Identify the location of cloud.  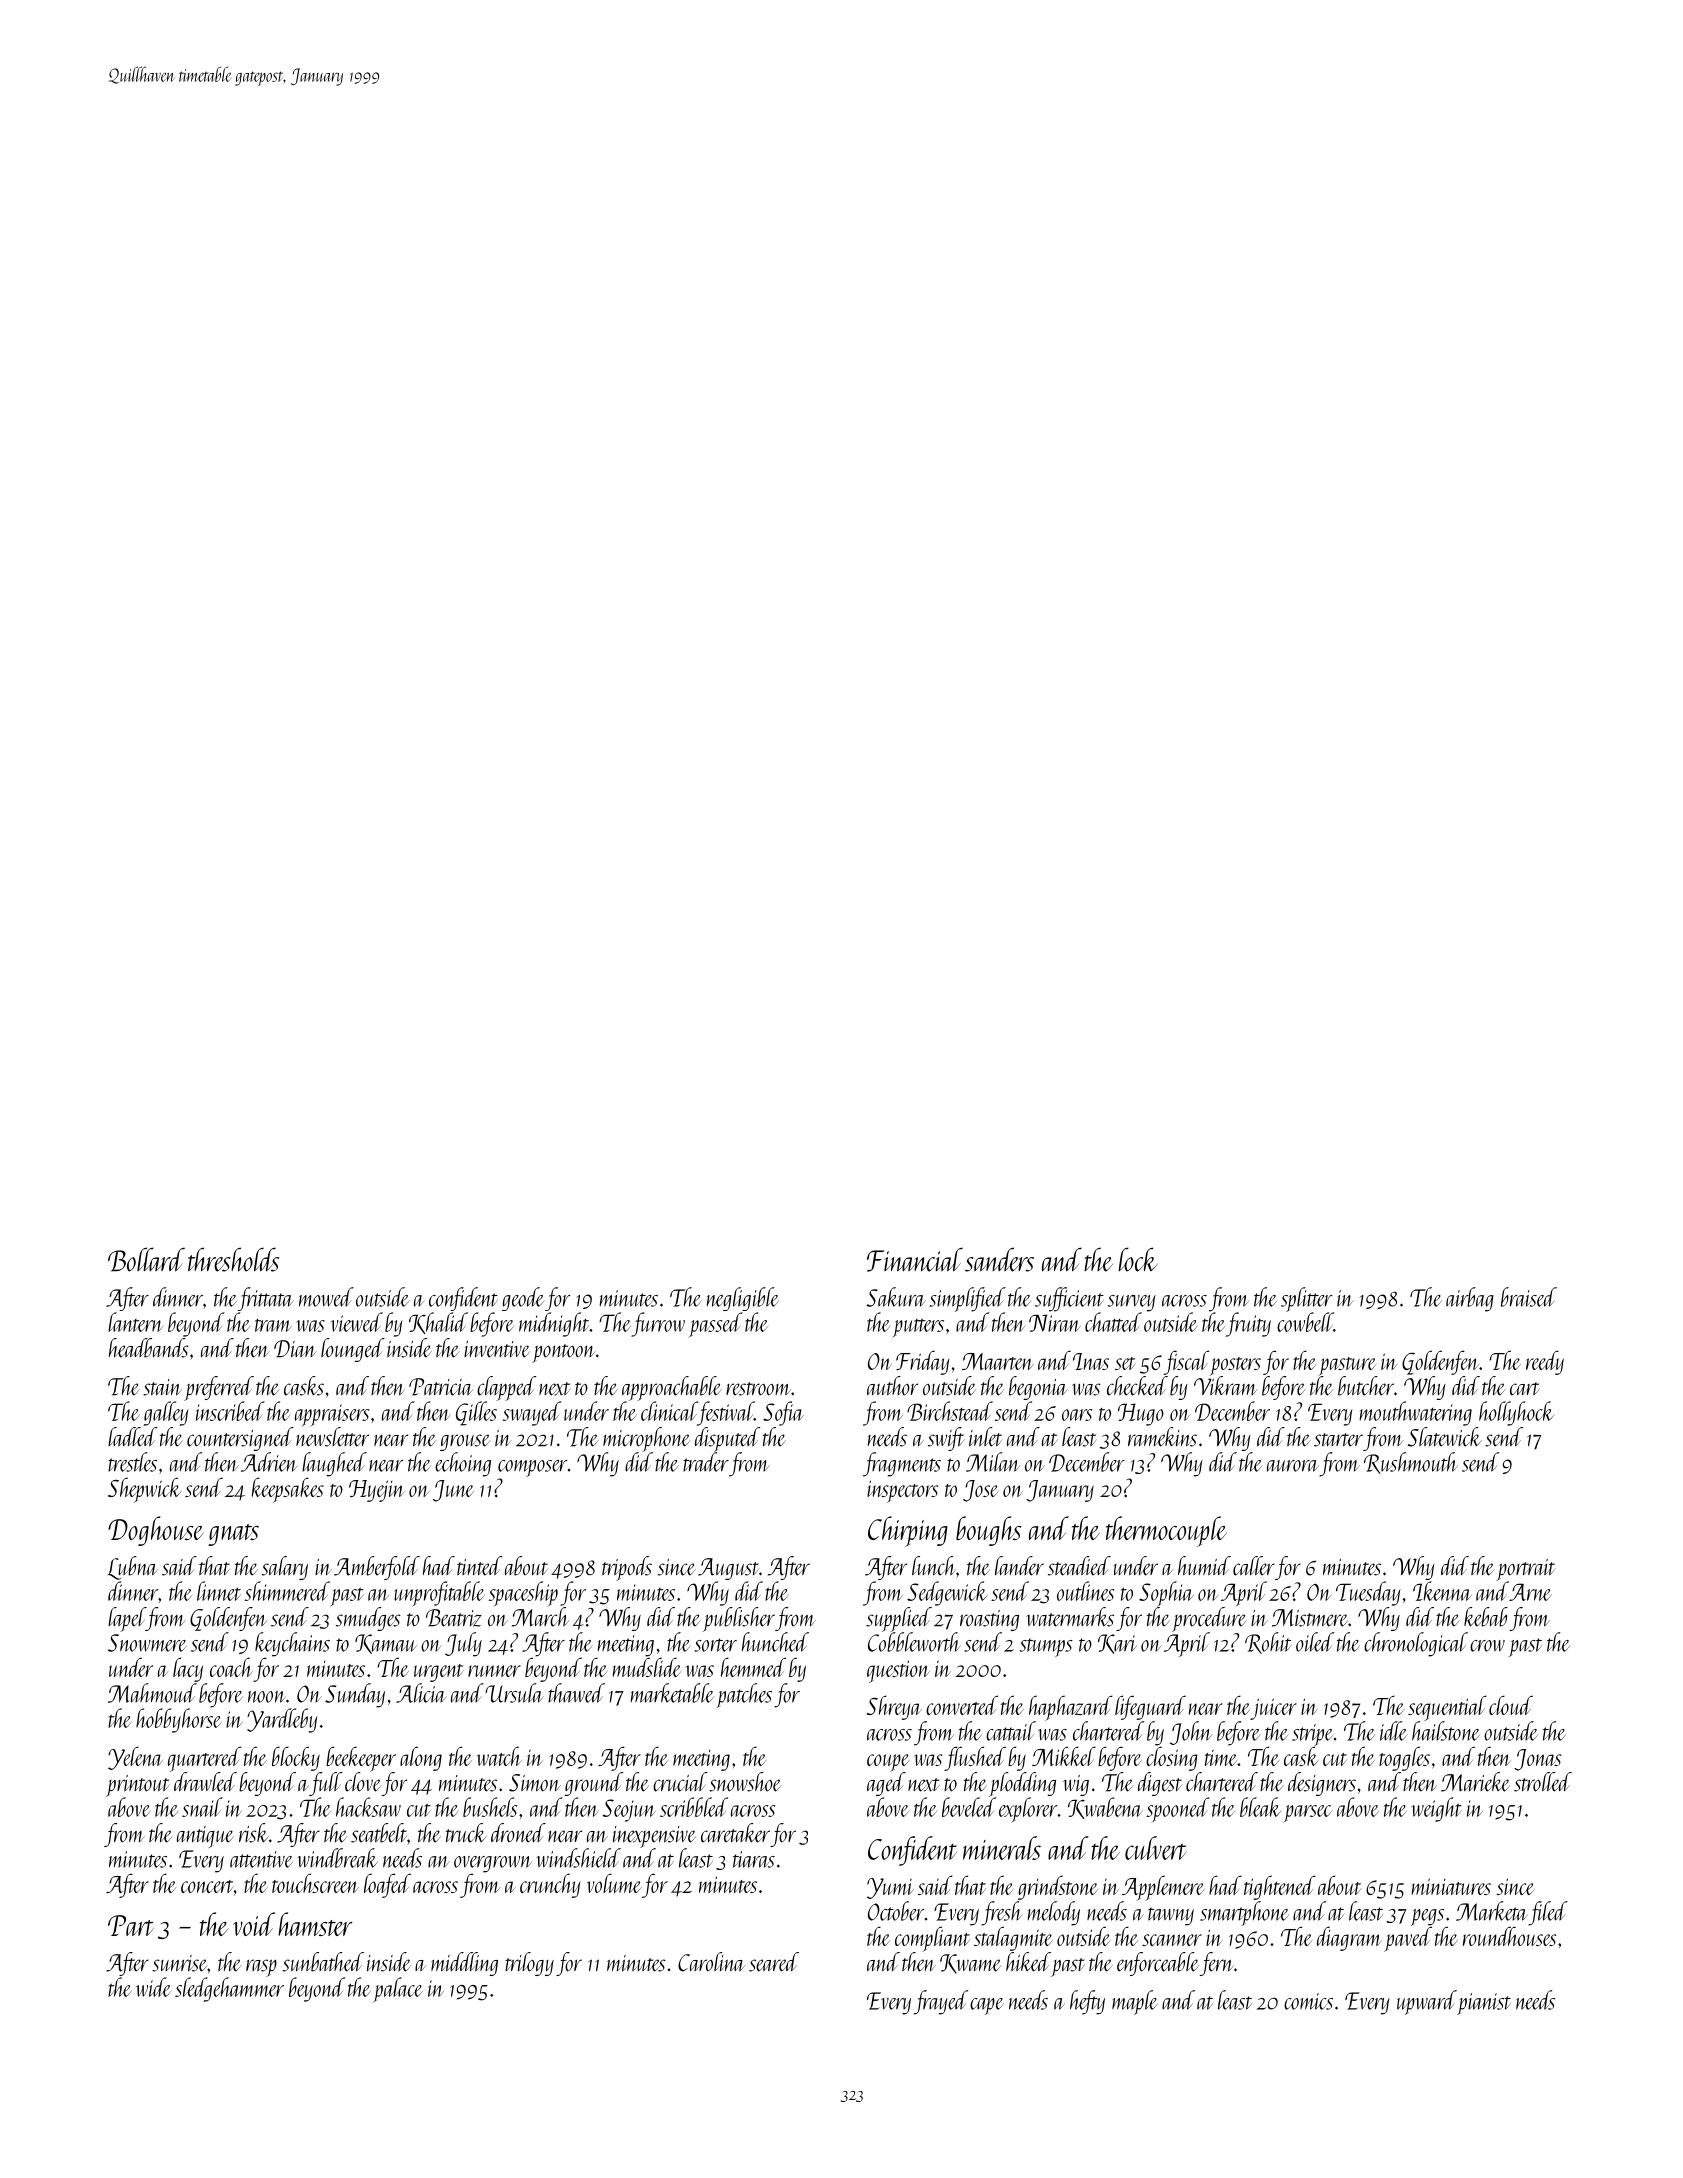
(1511, 1705).
